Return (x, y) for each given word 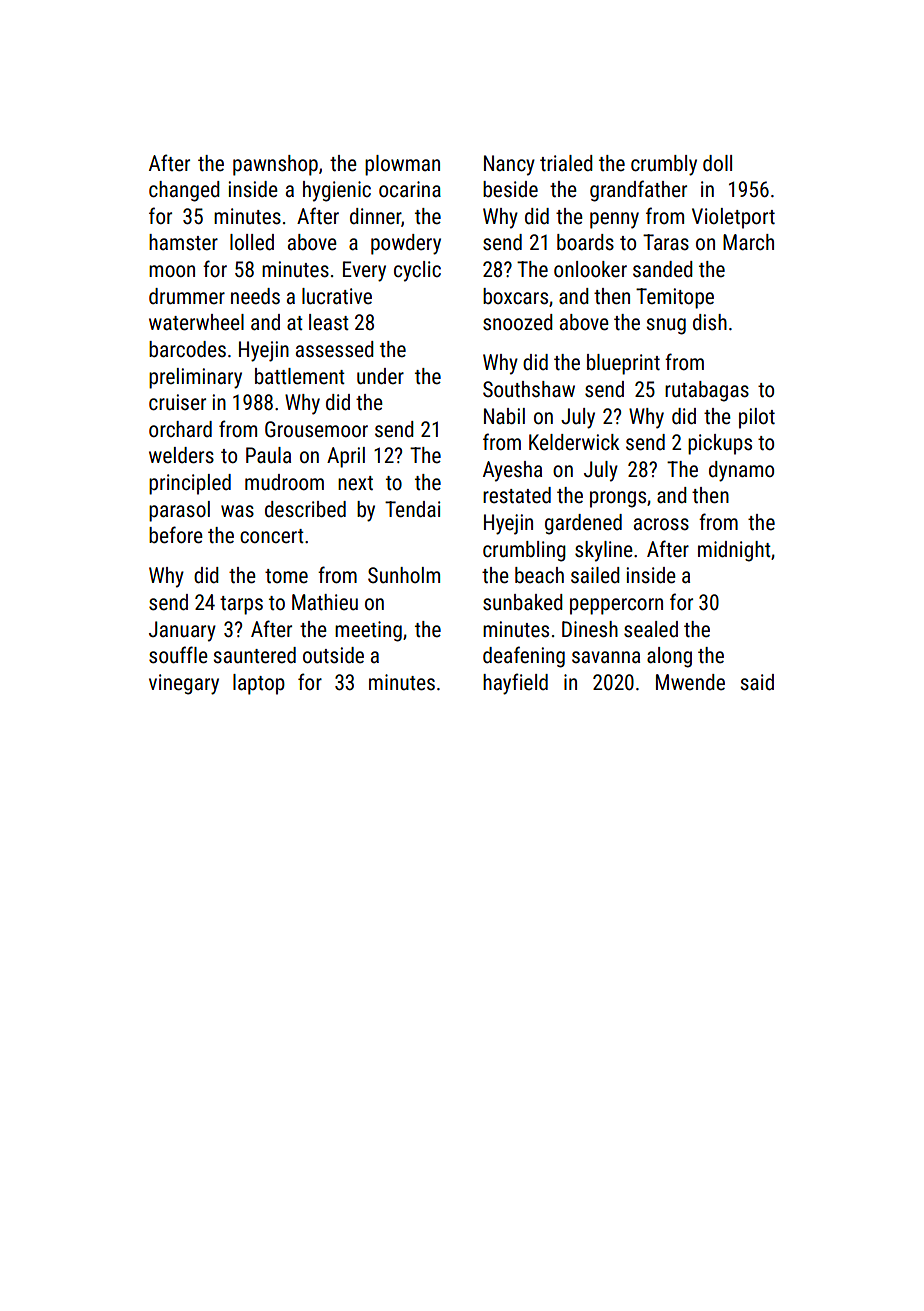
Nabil (504, 416)
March (748, 242)
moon (172, 271)
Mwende (690, 682)
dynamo (741, 471)
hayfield (515, 684)
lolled (252, 242)
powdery (406, 244)
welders (181, 455)
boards (585, 242)
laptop (259, 684)
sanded (663, 269)
